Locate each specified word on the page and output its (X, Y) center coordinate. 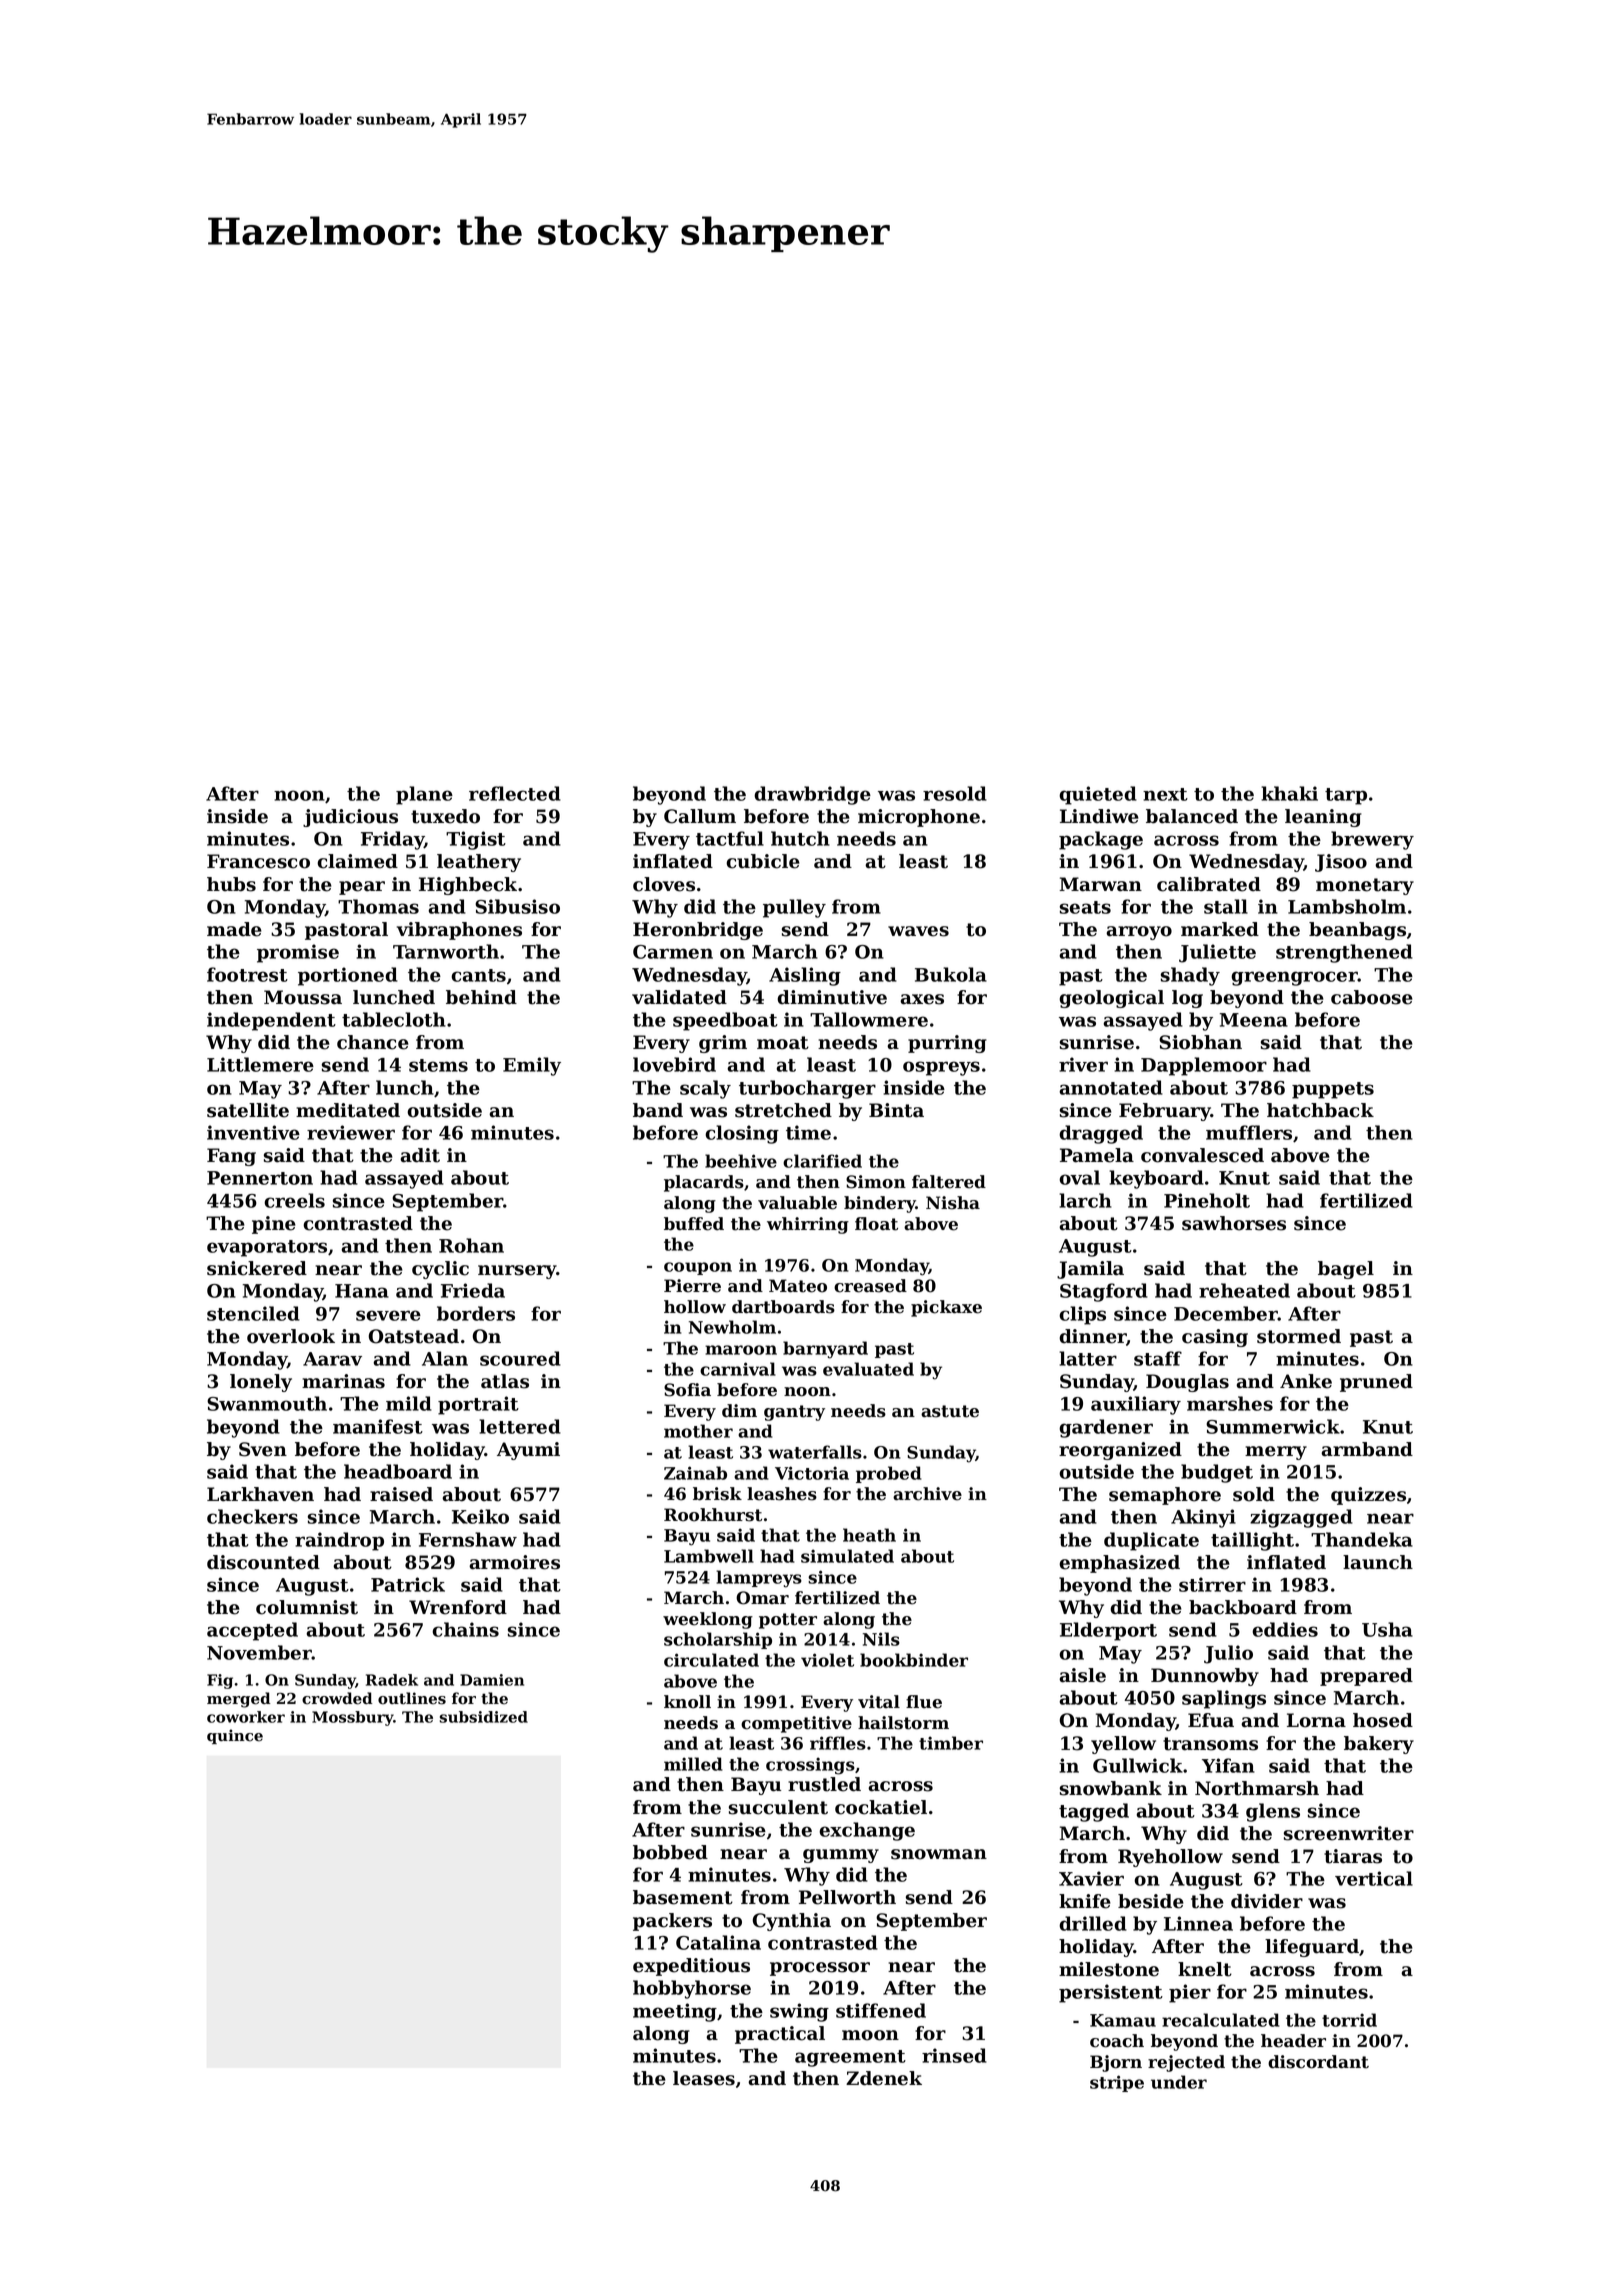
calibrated (1209, 884)
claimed (357, 861)
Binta (896, 1110)
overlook (291, 1336)
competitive (796, 1724)
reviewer (351, 1132)
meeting (675, 2012)
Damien (492, 1680)
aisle (1082, 1675)
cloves (664, 884)
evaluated (868, 1369)
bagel (1346, 1270)
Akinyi (1203, 1518)
